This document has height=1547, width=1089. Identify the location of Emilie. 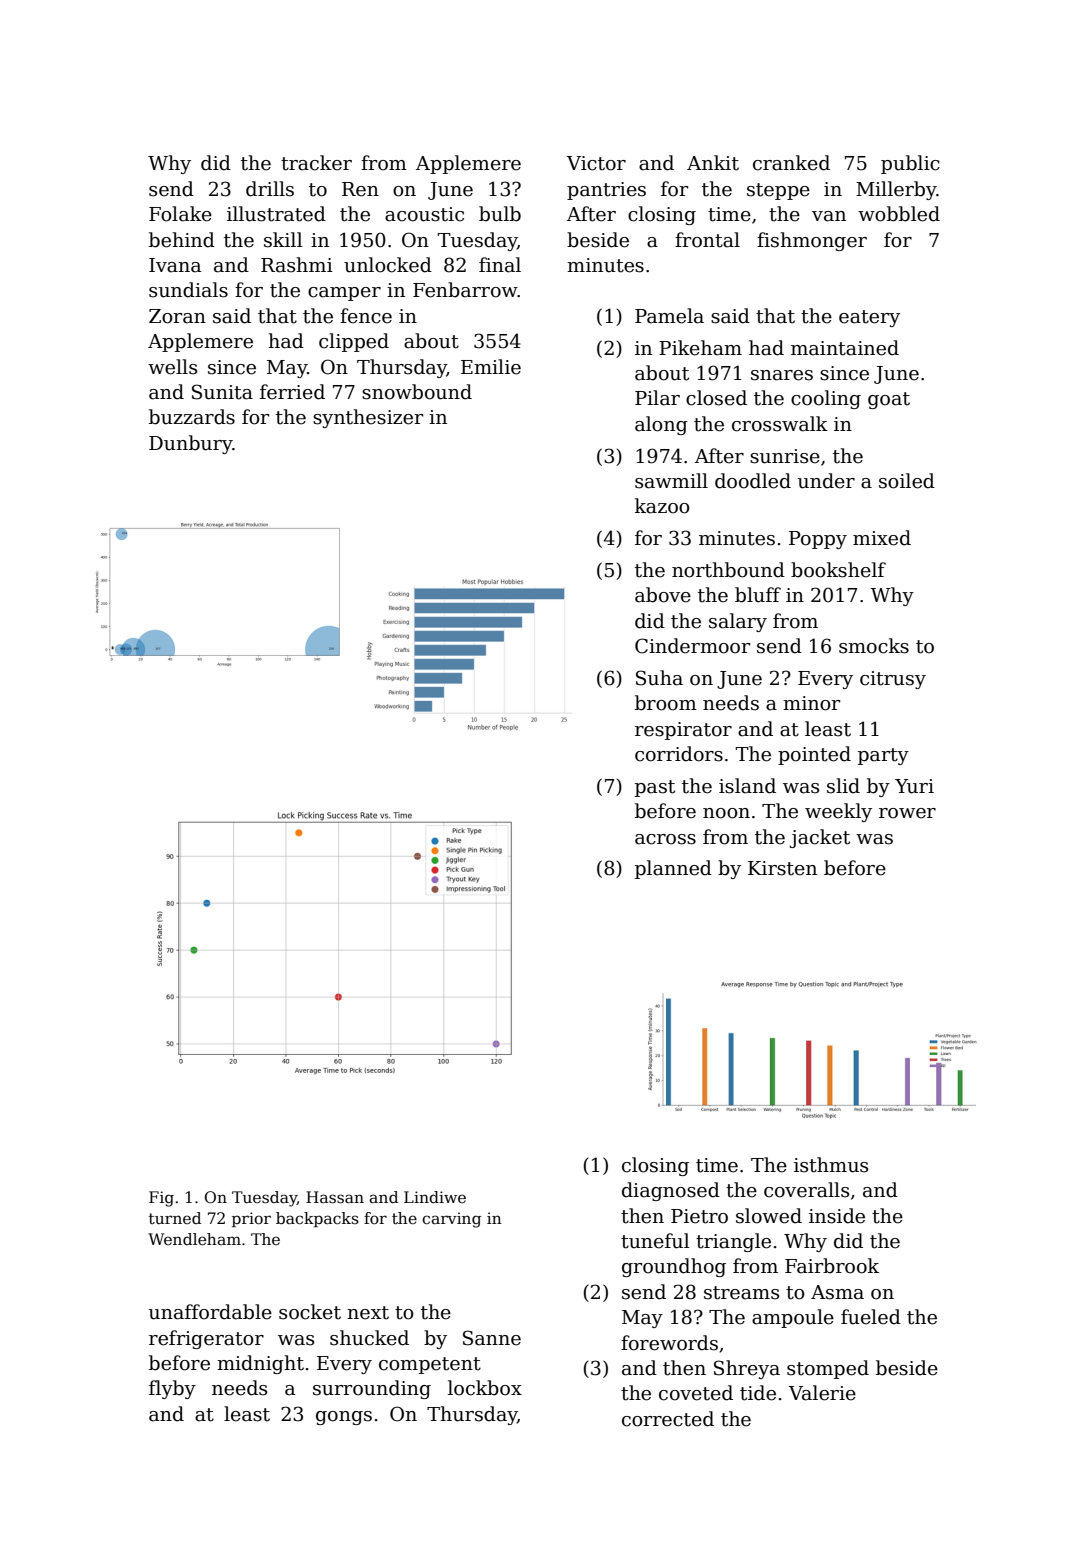
(491, 367).
